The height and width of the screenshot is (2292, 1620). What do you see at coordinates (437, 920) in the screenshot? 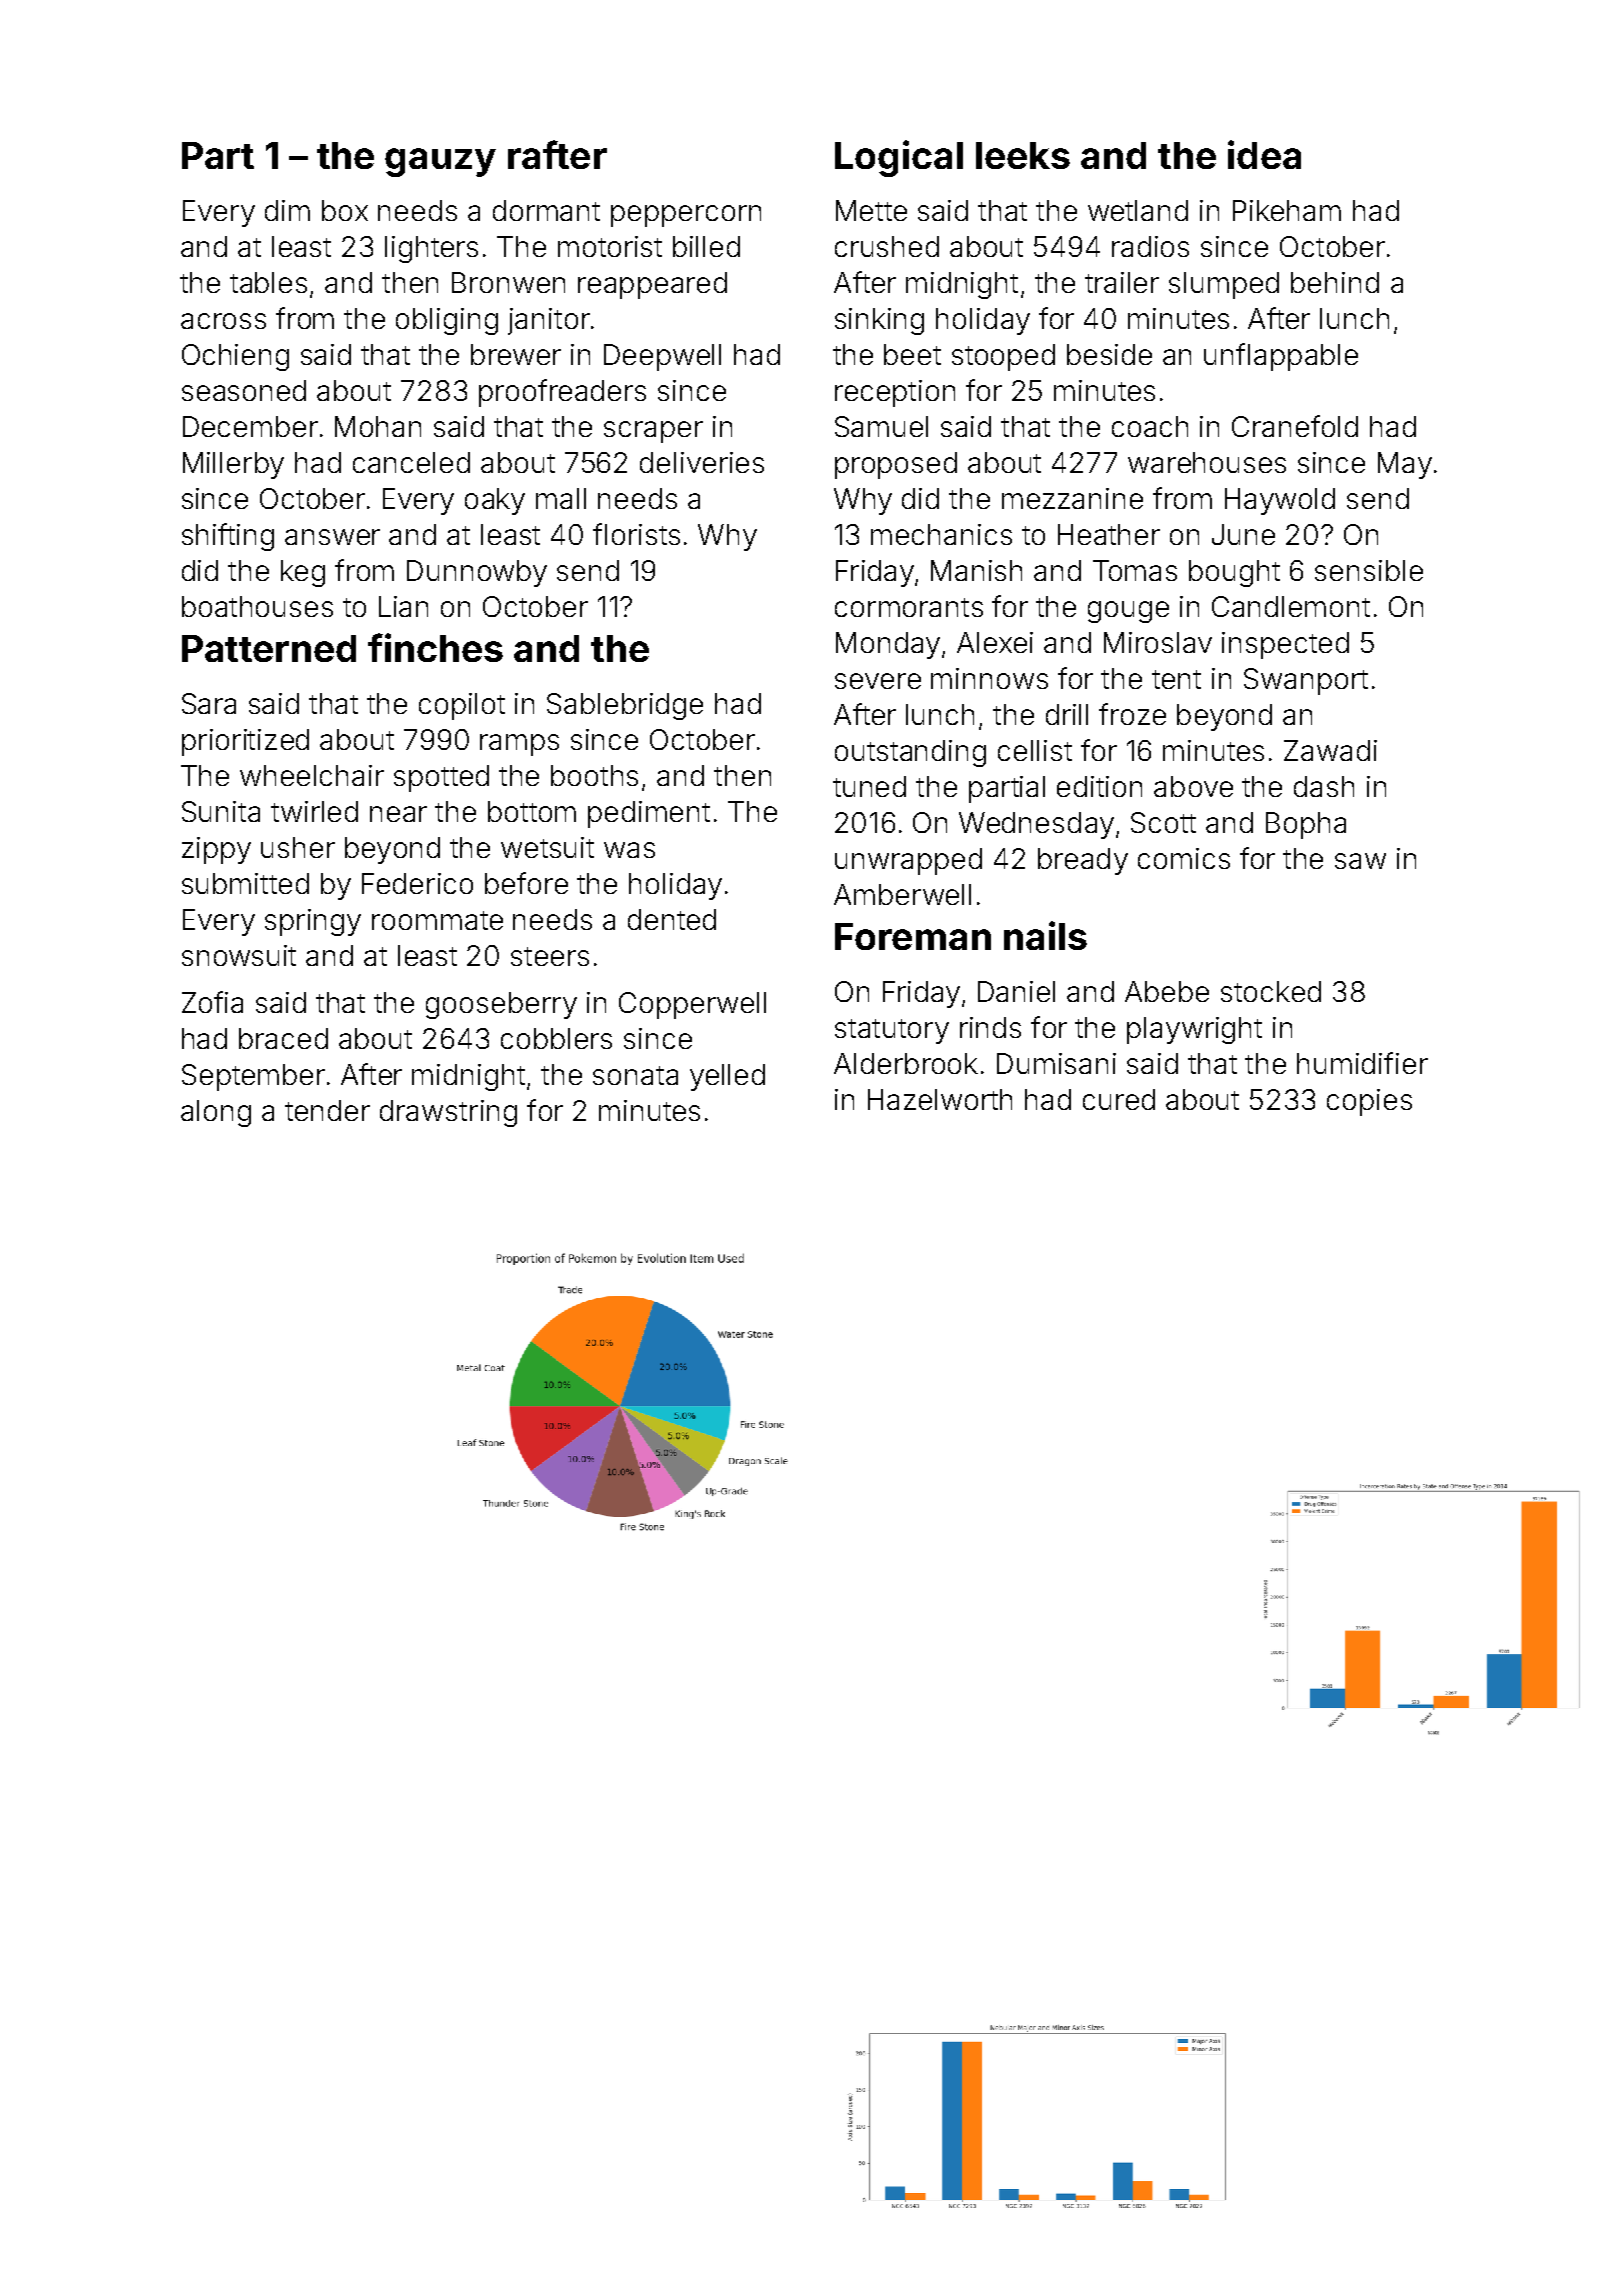
I see `roommate` at bounding box center [437, 920].
